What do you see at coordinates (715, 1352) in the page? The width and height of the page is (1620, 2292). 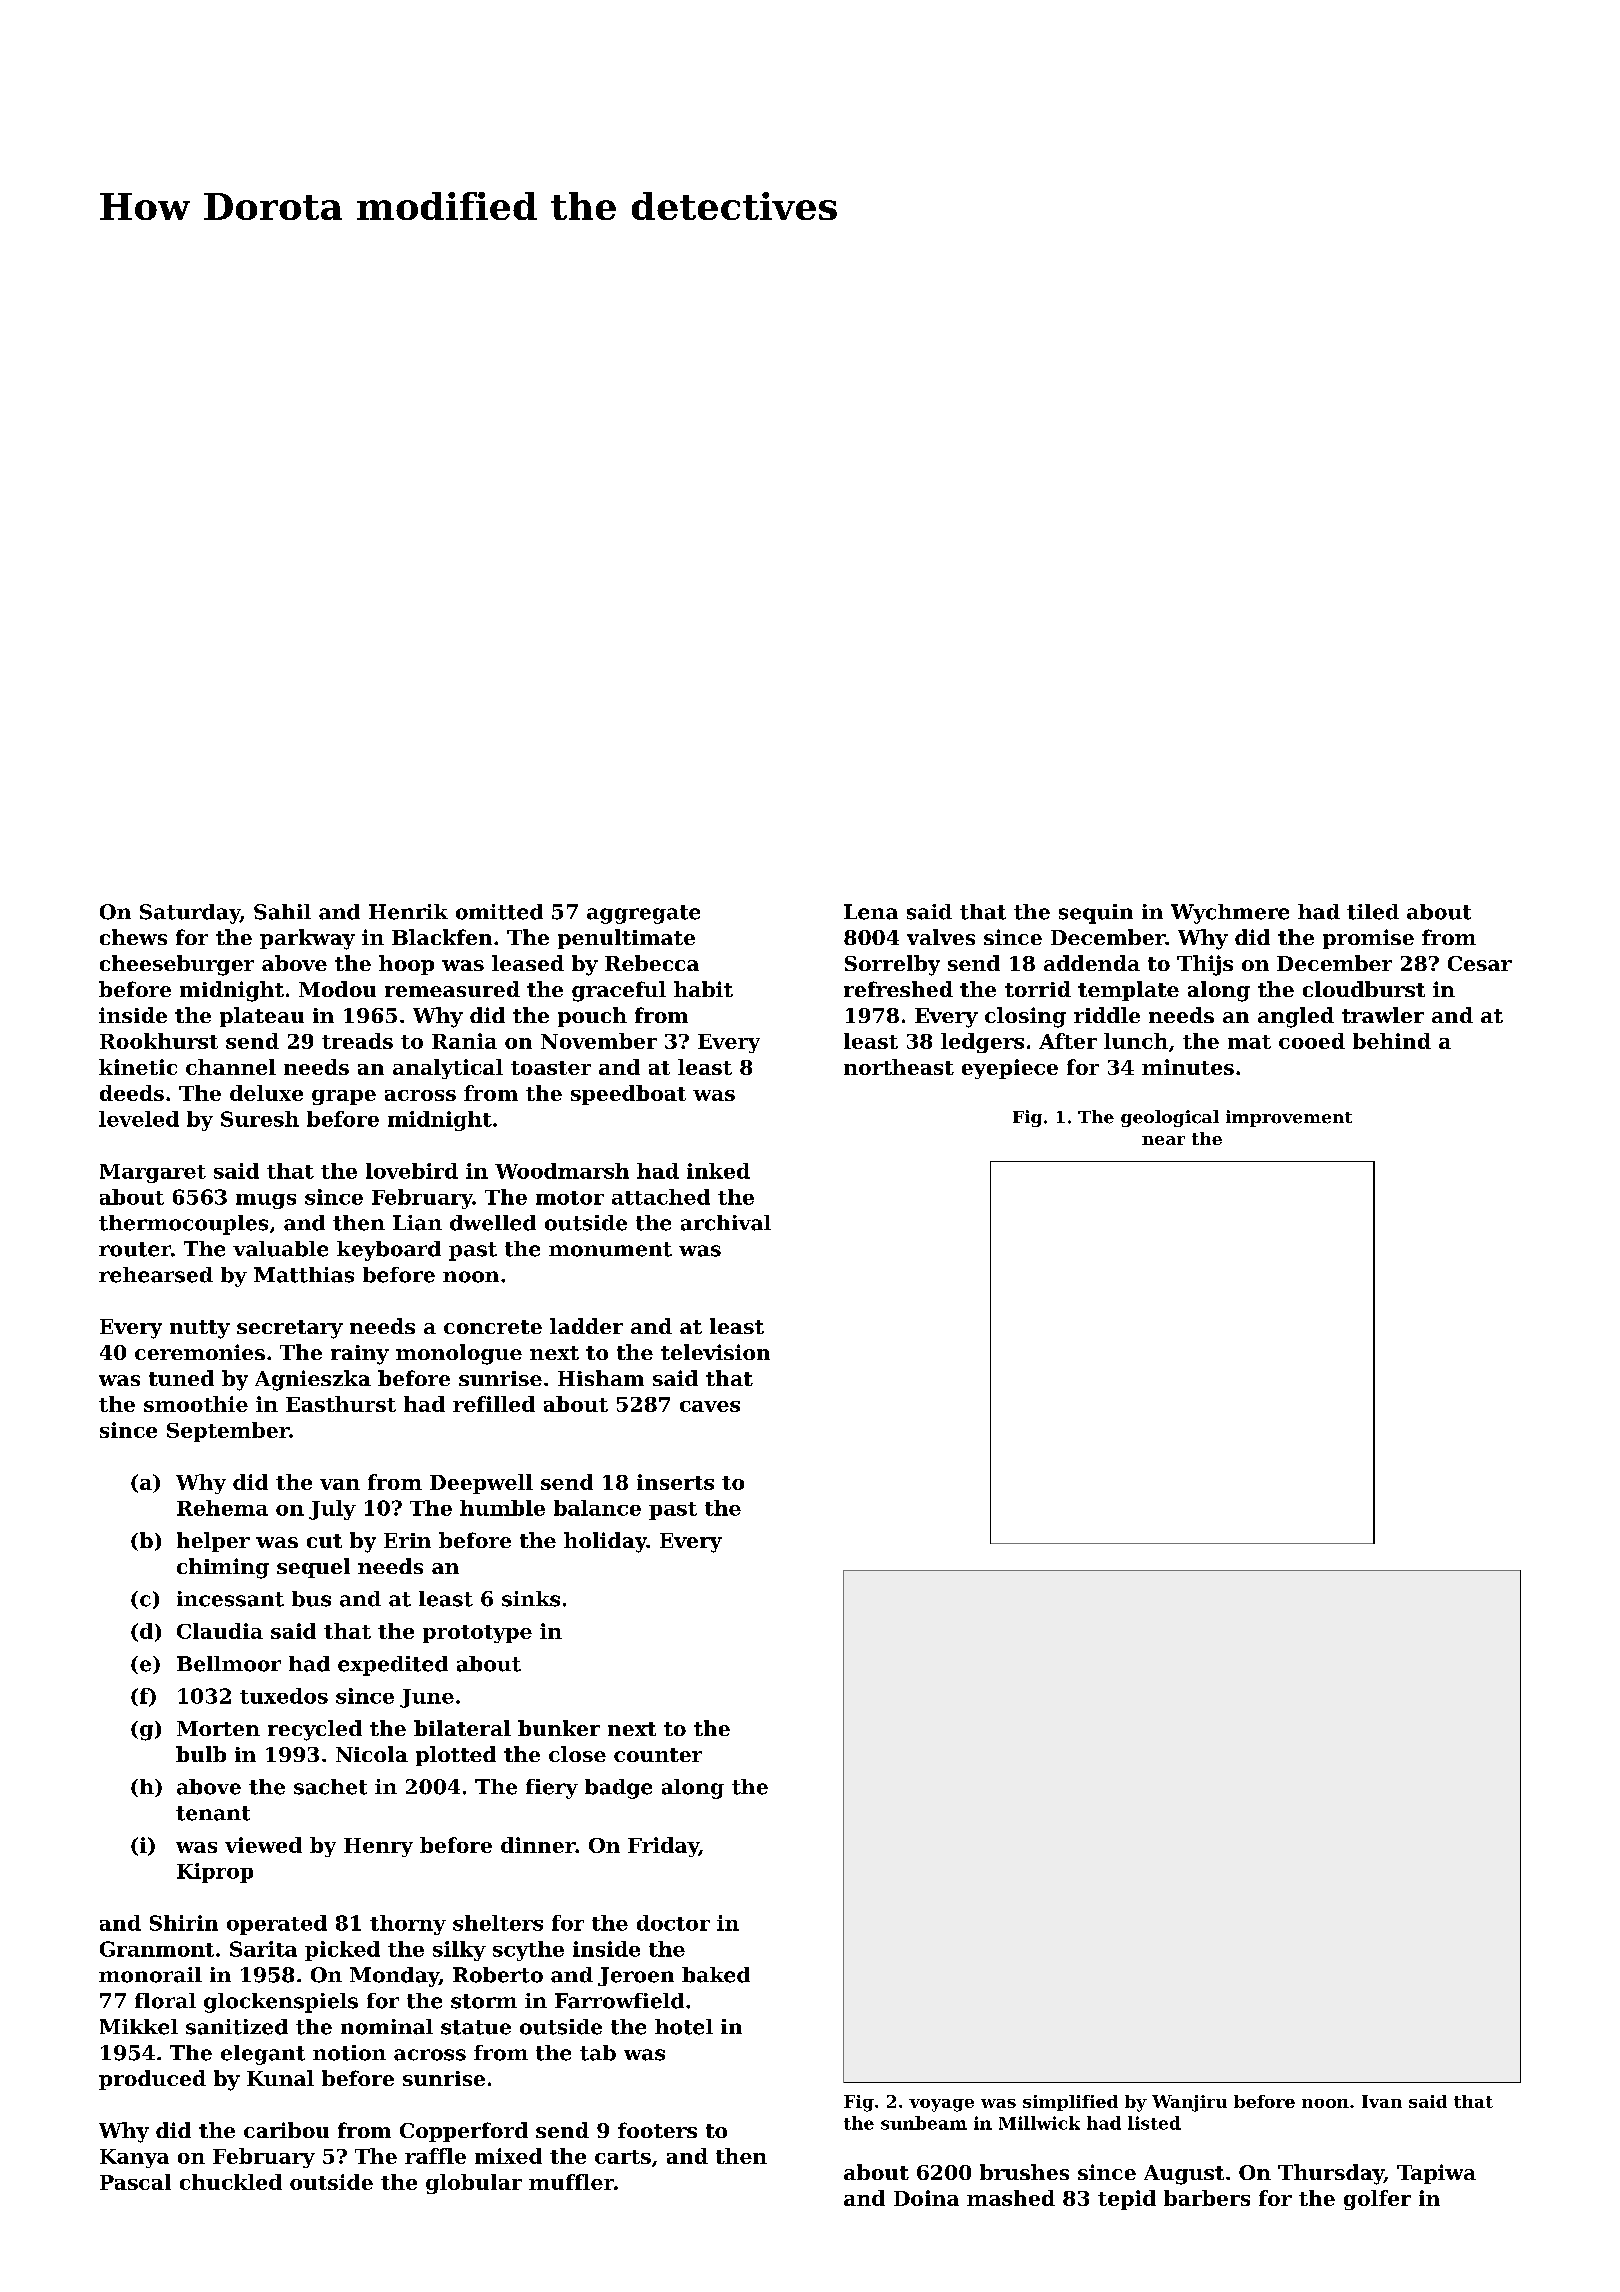 I see `television` at bounding box center [715, 1352].
